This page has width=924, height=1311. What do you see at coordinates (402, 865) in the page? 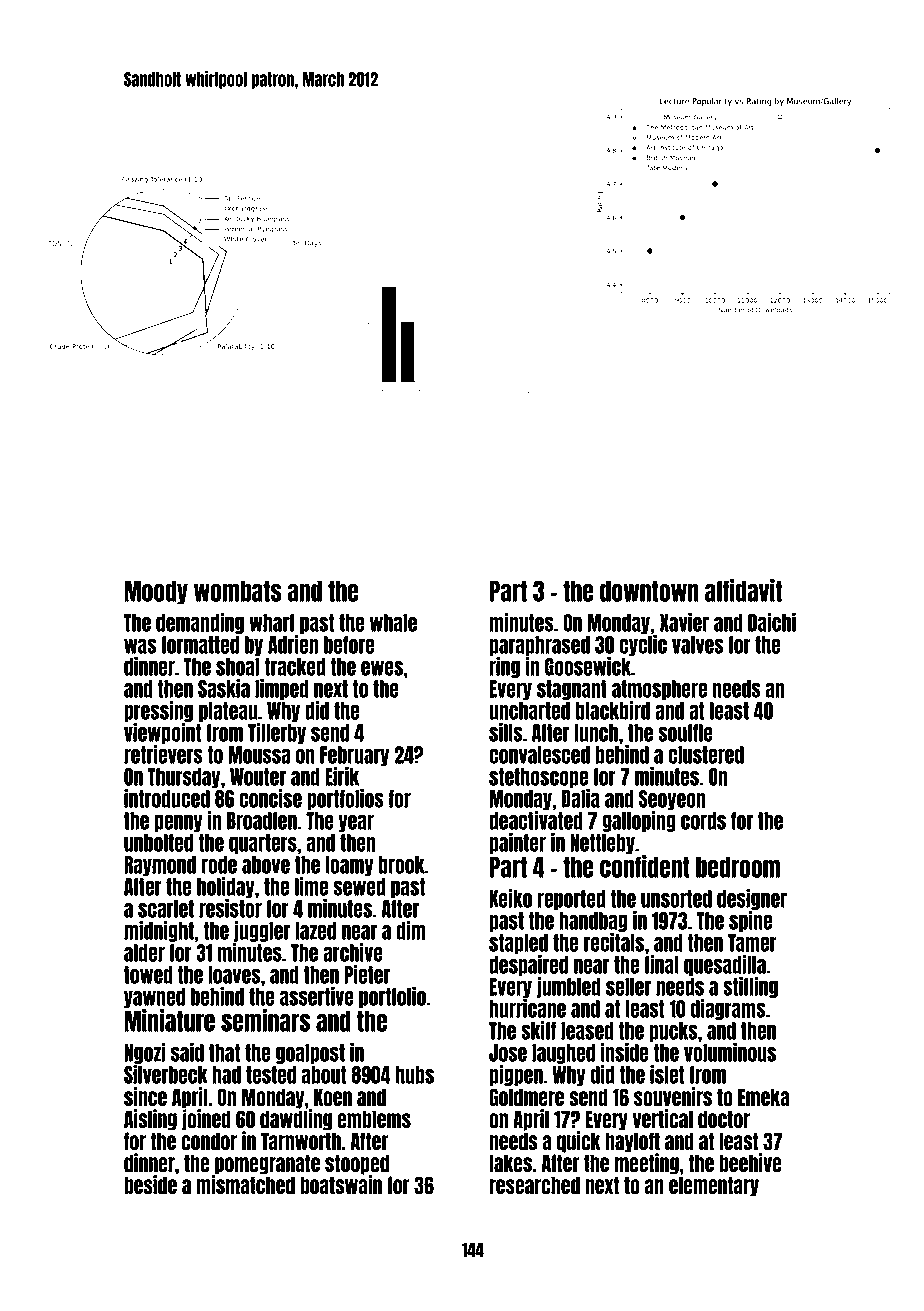
I see `brook` at bounding box center [402, 865].
